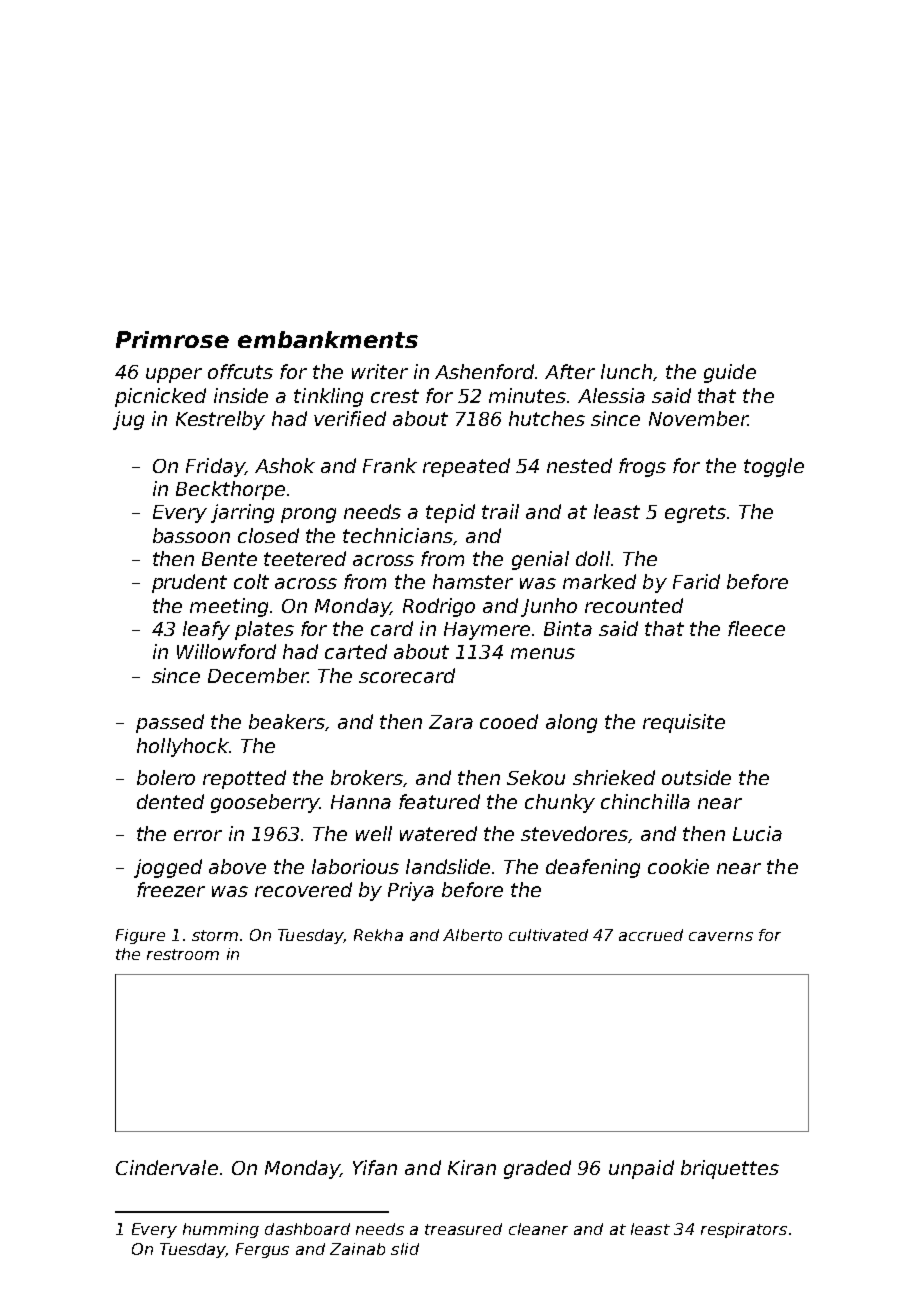 Image resolution: width=924 pixels, height=1311 pixels. What do you see at coordinates (696, 777) in the screenshot?
I see `outside` at bounding box center [696, 777].
